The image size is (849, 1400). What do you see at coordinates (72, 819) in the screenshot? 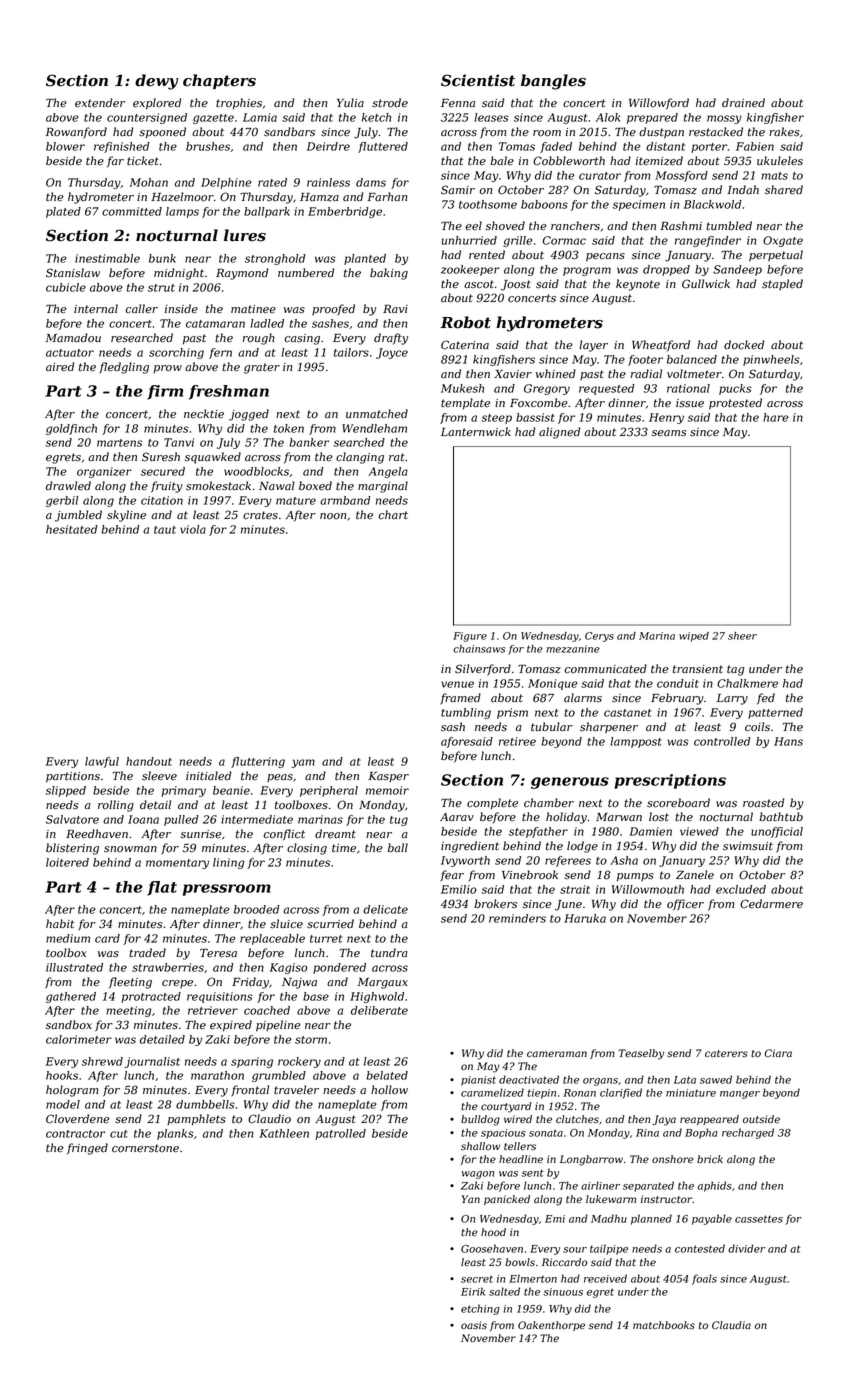
I see `Salvatore` at bounding box center [72, 819].
